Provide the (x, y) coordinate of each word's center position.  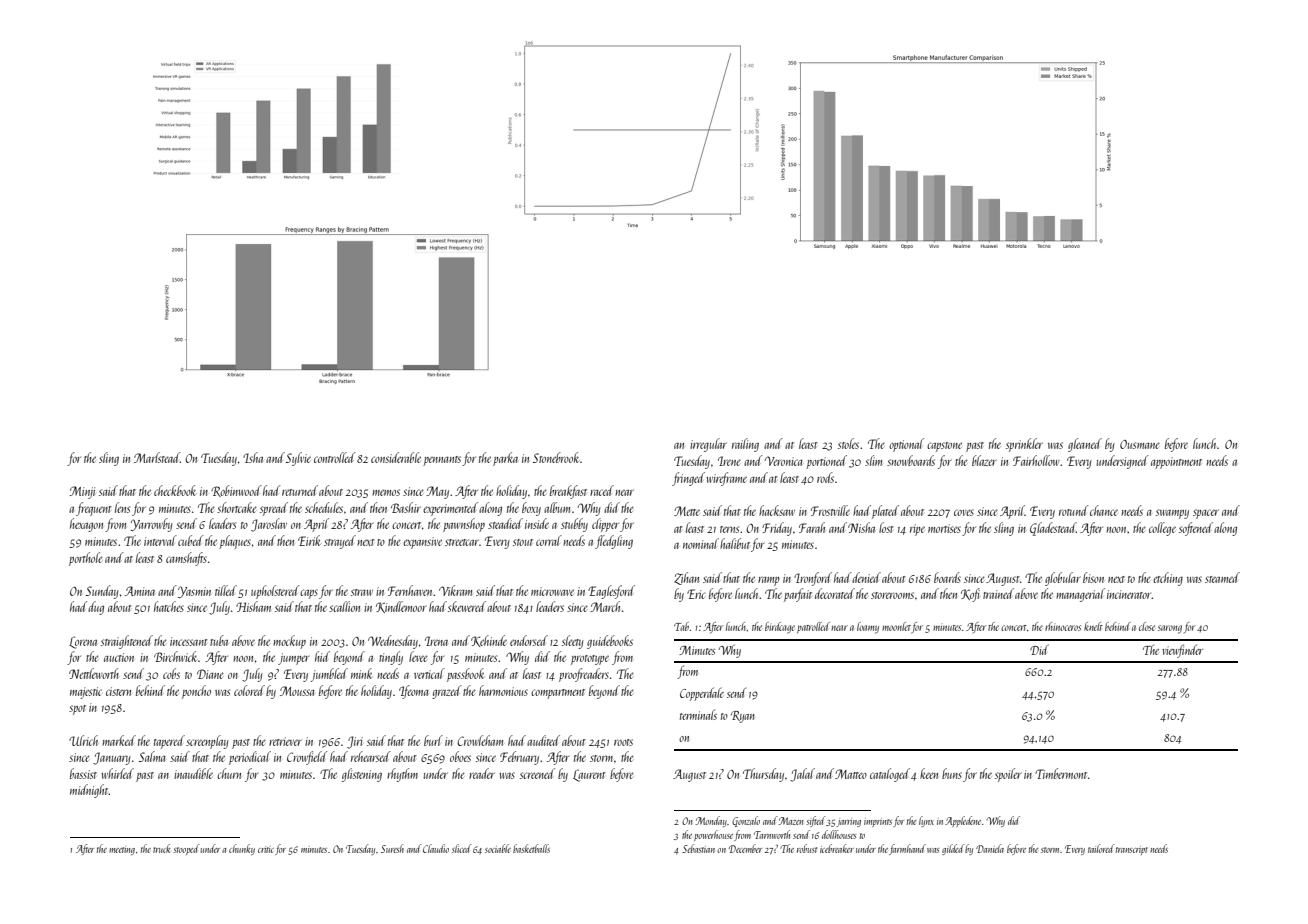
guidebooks (610, 642)
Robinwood (236, 491)
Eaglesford (611, 592)
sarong (1170, 629)
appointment (1176, 463)
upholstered (275, 592)
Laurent (589, 775)
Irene (729, 461)
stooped (186, 849)
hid (322, 656)
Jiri (355, 742)
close (1147, 626)
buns (952, 773)
